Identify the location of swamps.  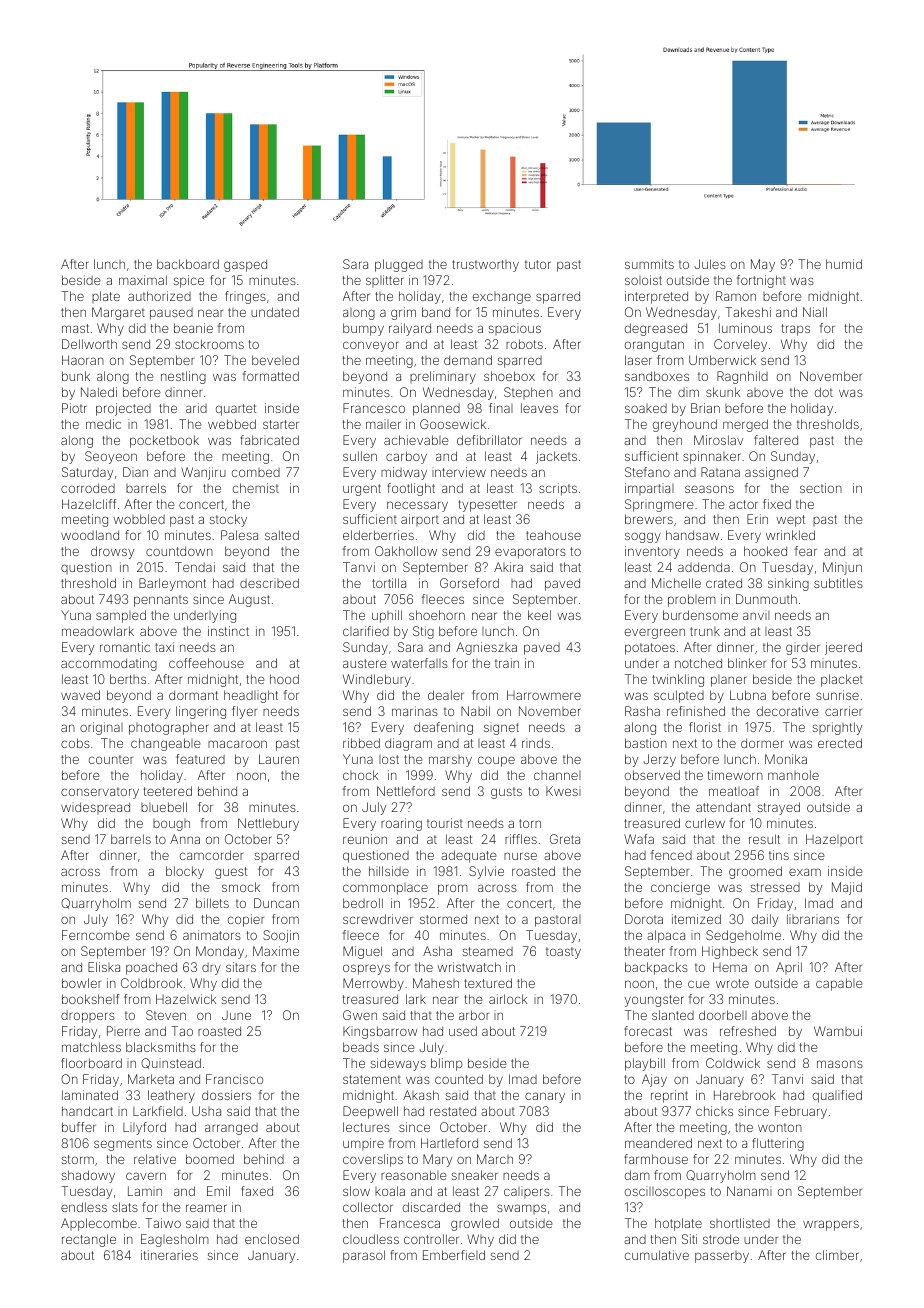
(521, 1209).
